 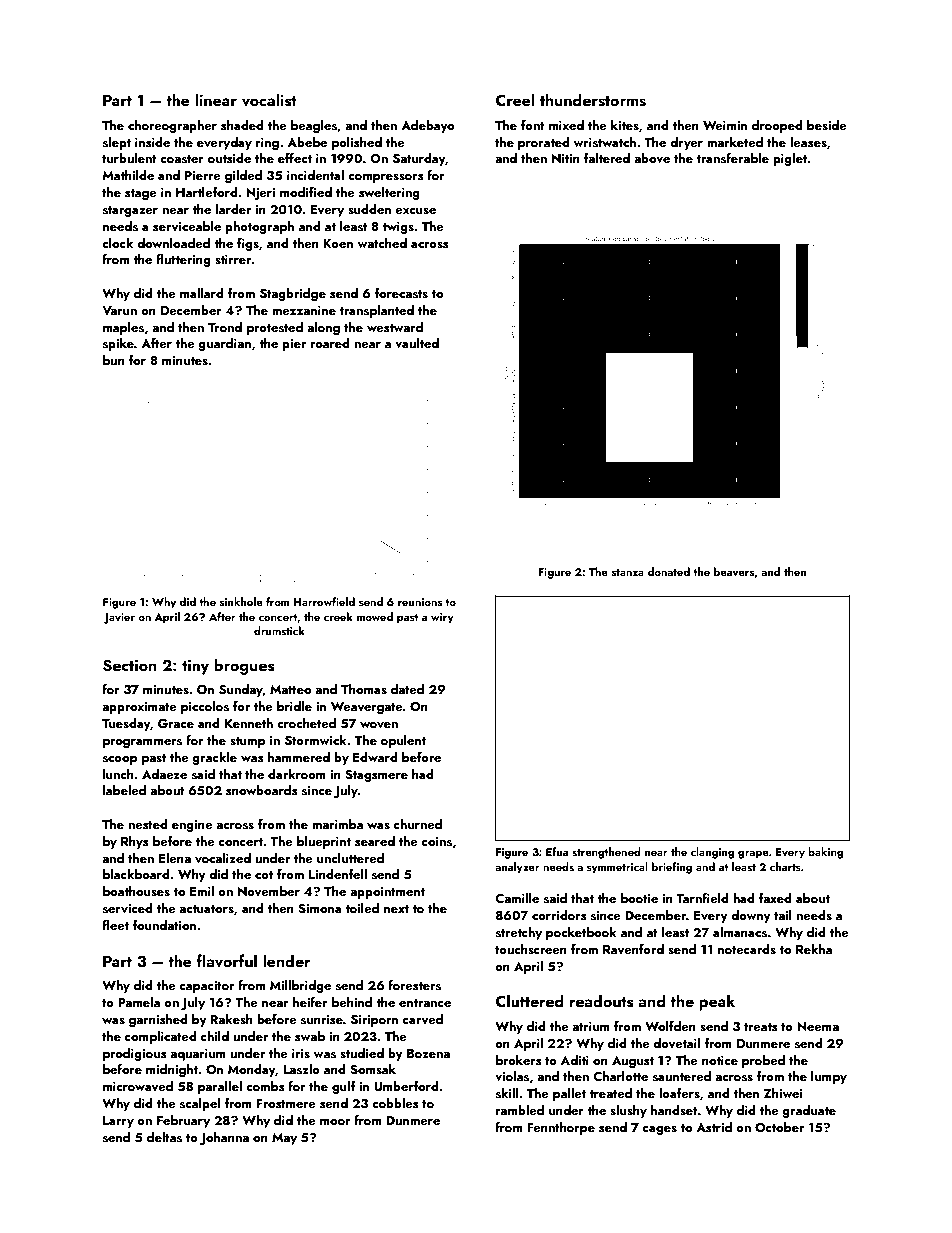 I want to click on stanza, so click(x=628, y=572).
